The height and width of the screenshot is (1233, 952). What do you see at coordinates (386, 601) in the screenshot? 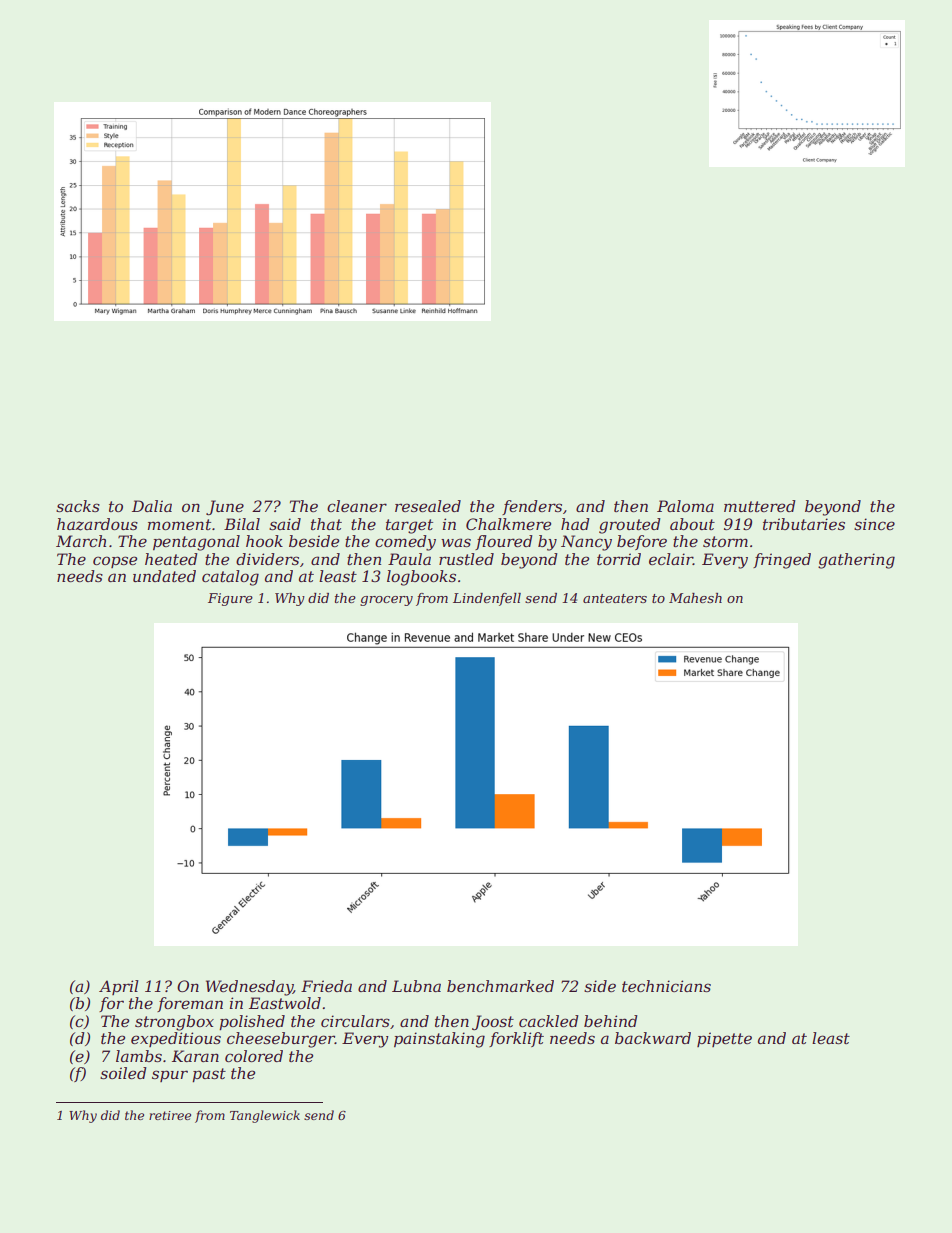
I see `grocery` at bounding box center [386, 601].
